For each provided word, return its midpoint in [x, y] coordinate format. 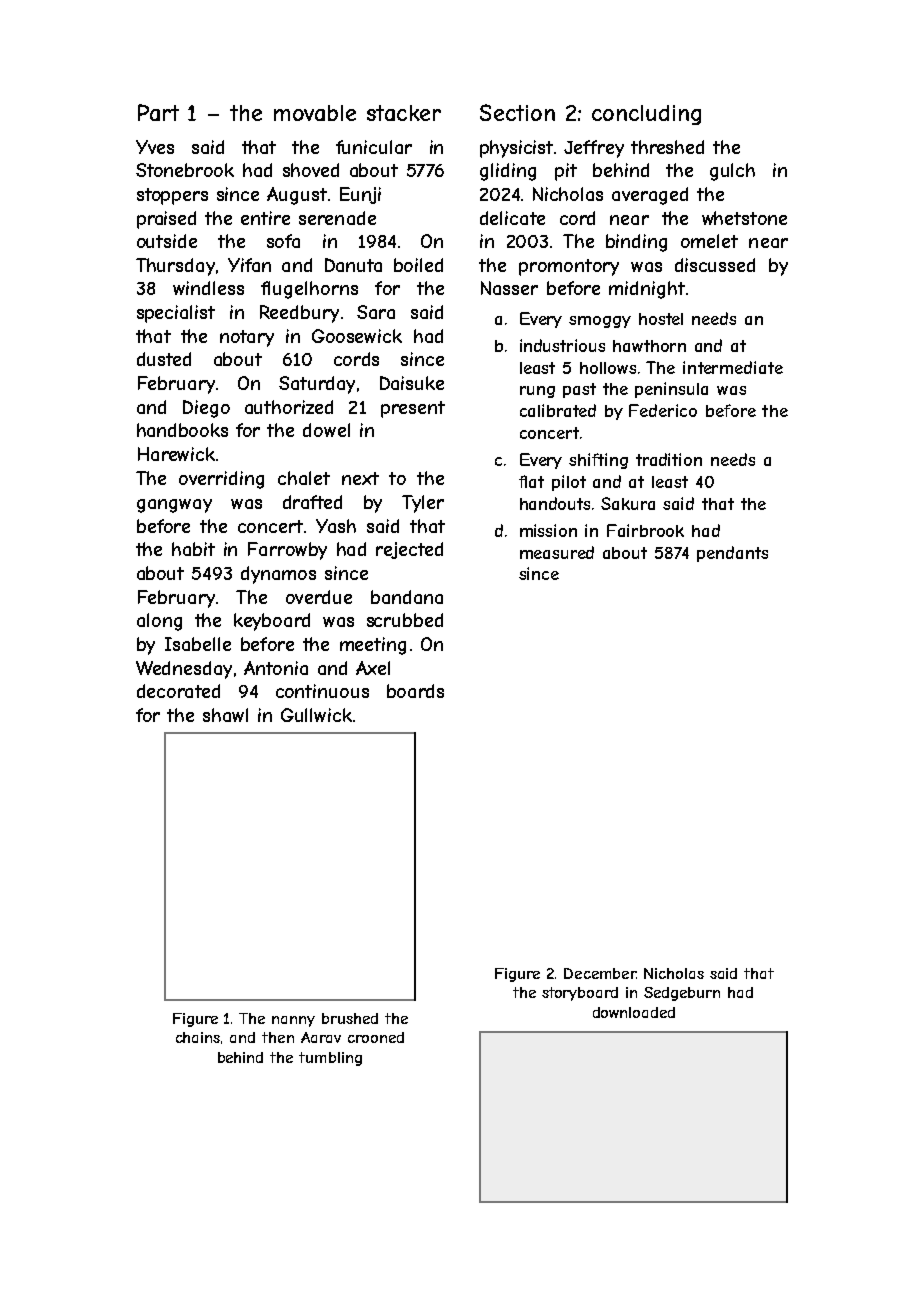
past [579, 390]
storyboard [580, 994]
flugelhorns [309, 290]
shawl [225, 715]
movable [315, 113]
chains [198, 1037]
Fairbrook [645, 530]
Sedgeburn [682, 994]
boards [415, 691]
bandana [407, 597]
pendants [732, 554]
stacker [404, 113]
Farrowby [287, 551]
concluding [646, 115]
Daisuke [412, 383]
